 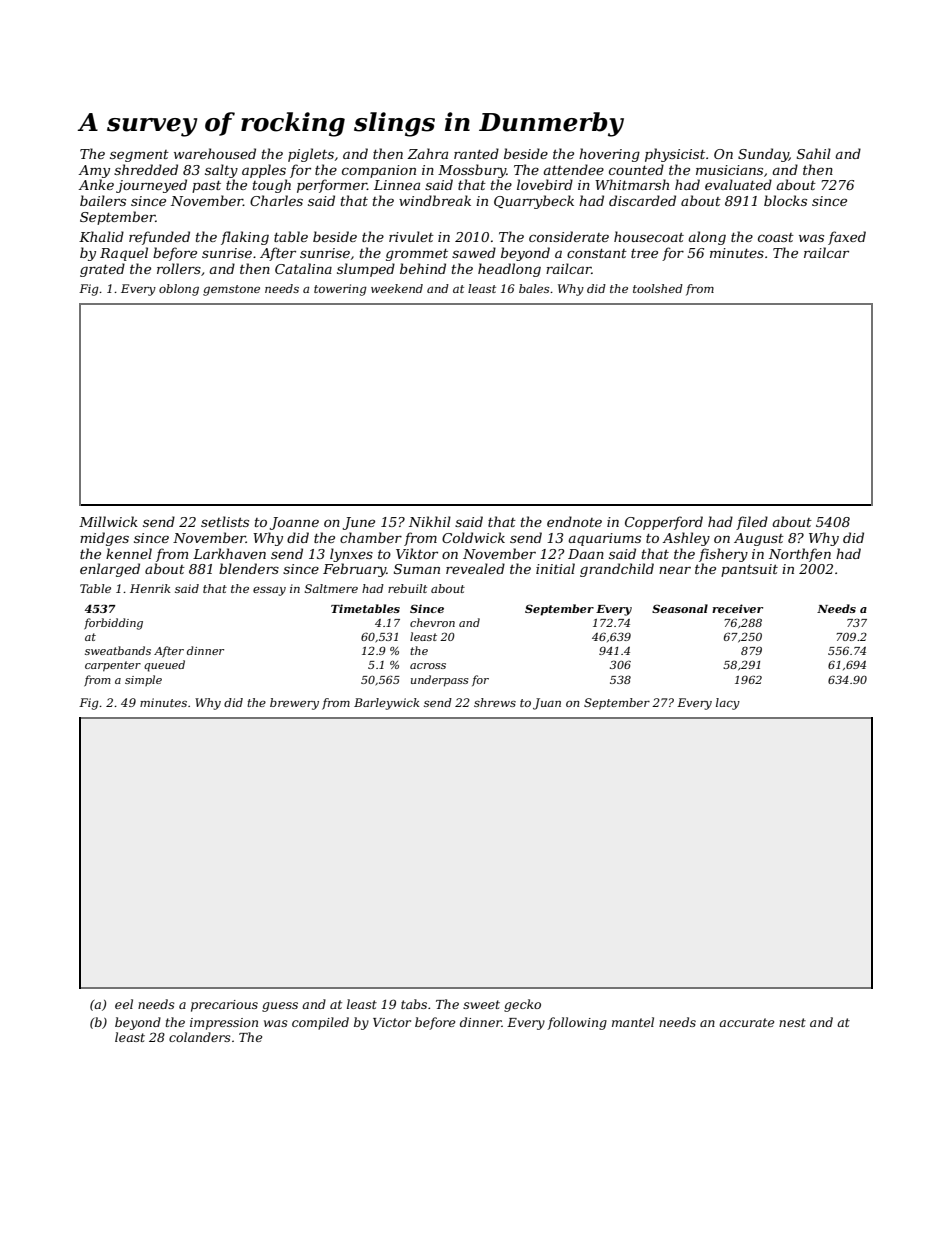 What do you see at coordinates (481, 1004) in the image?
I see `sweet` at bounding box center [481, 1004].
